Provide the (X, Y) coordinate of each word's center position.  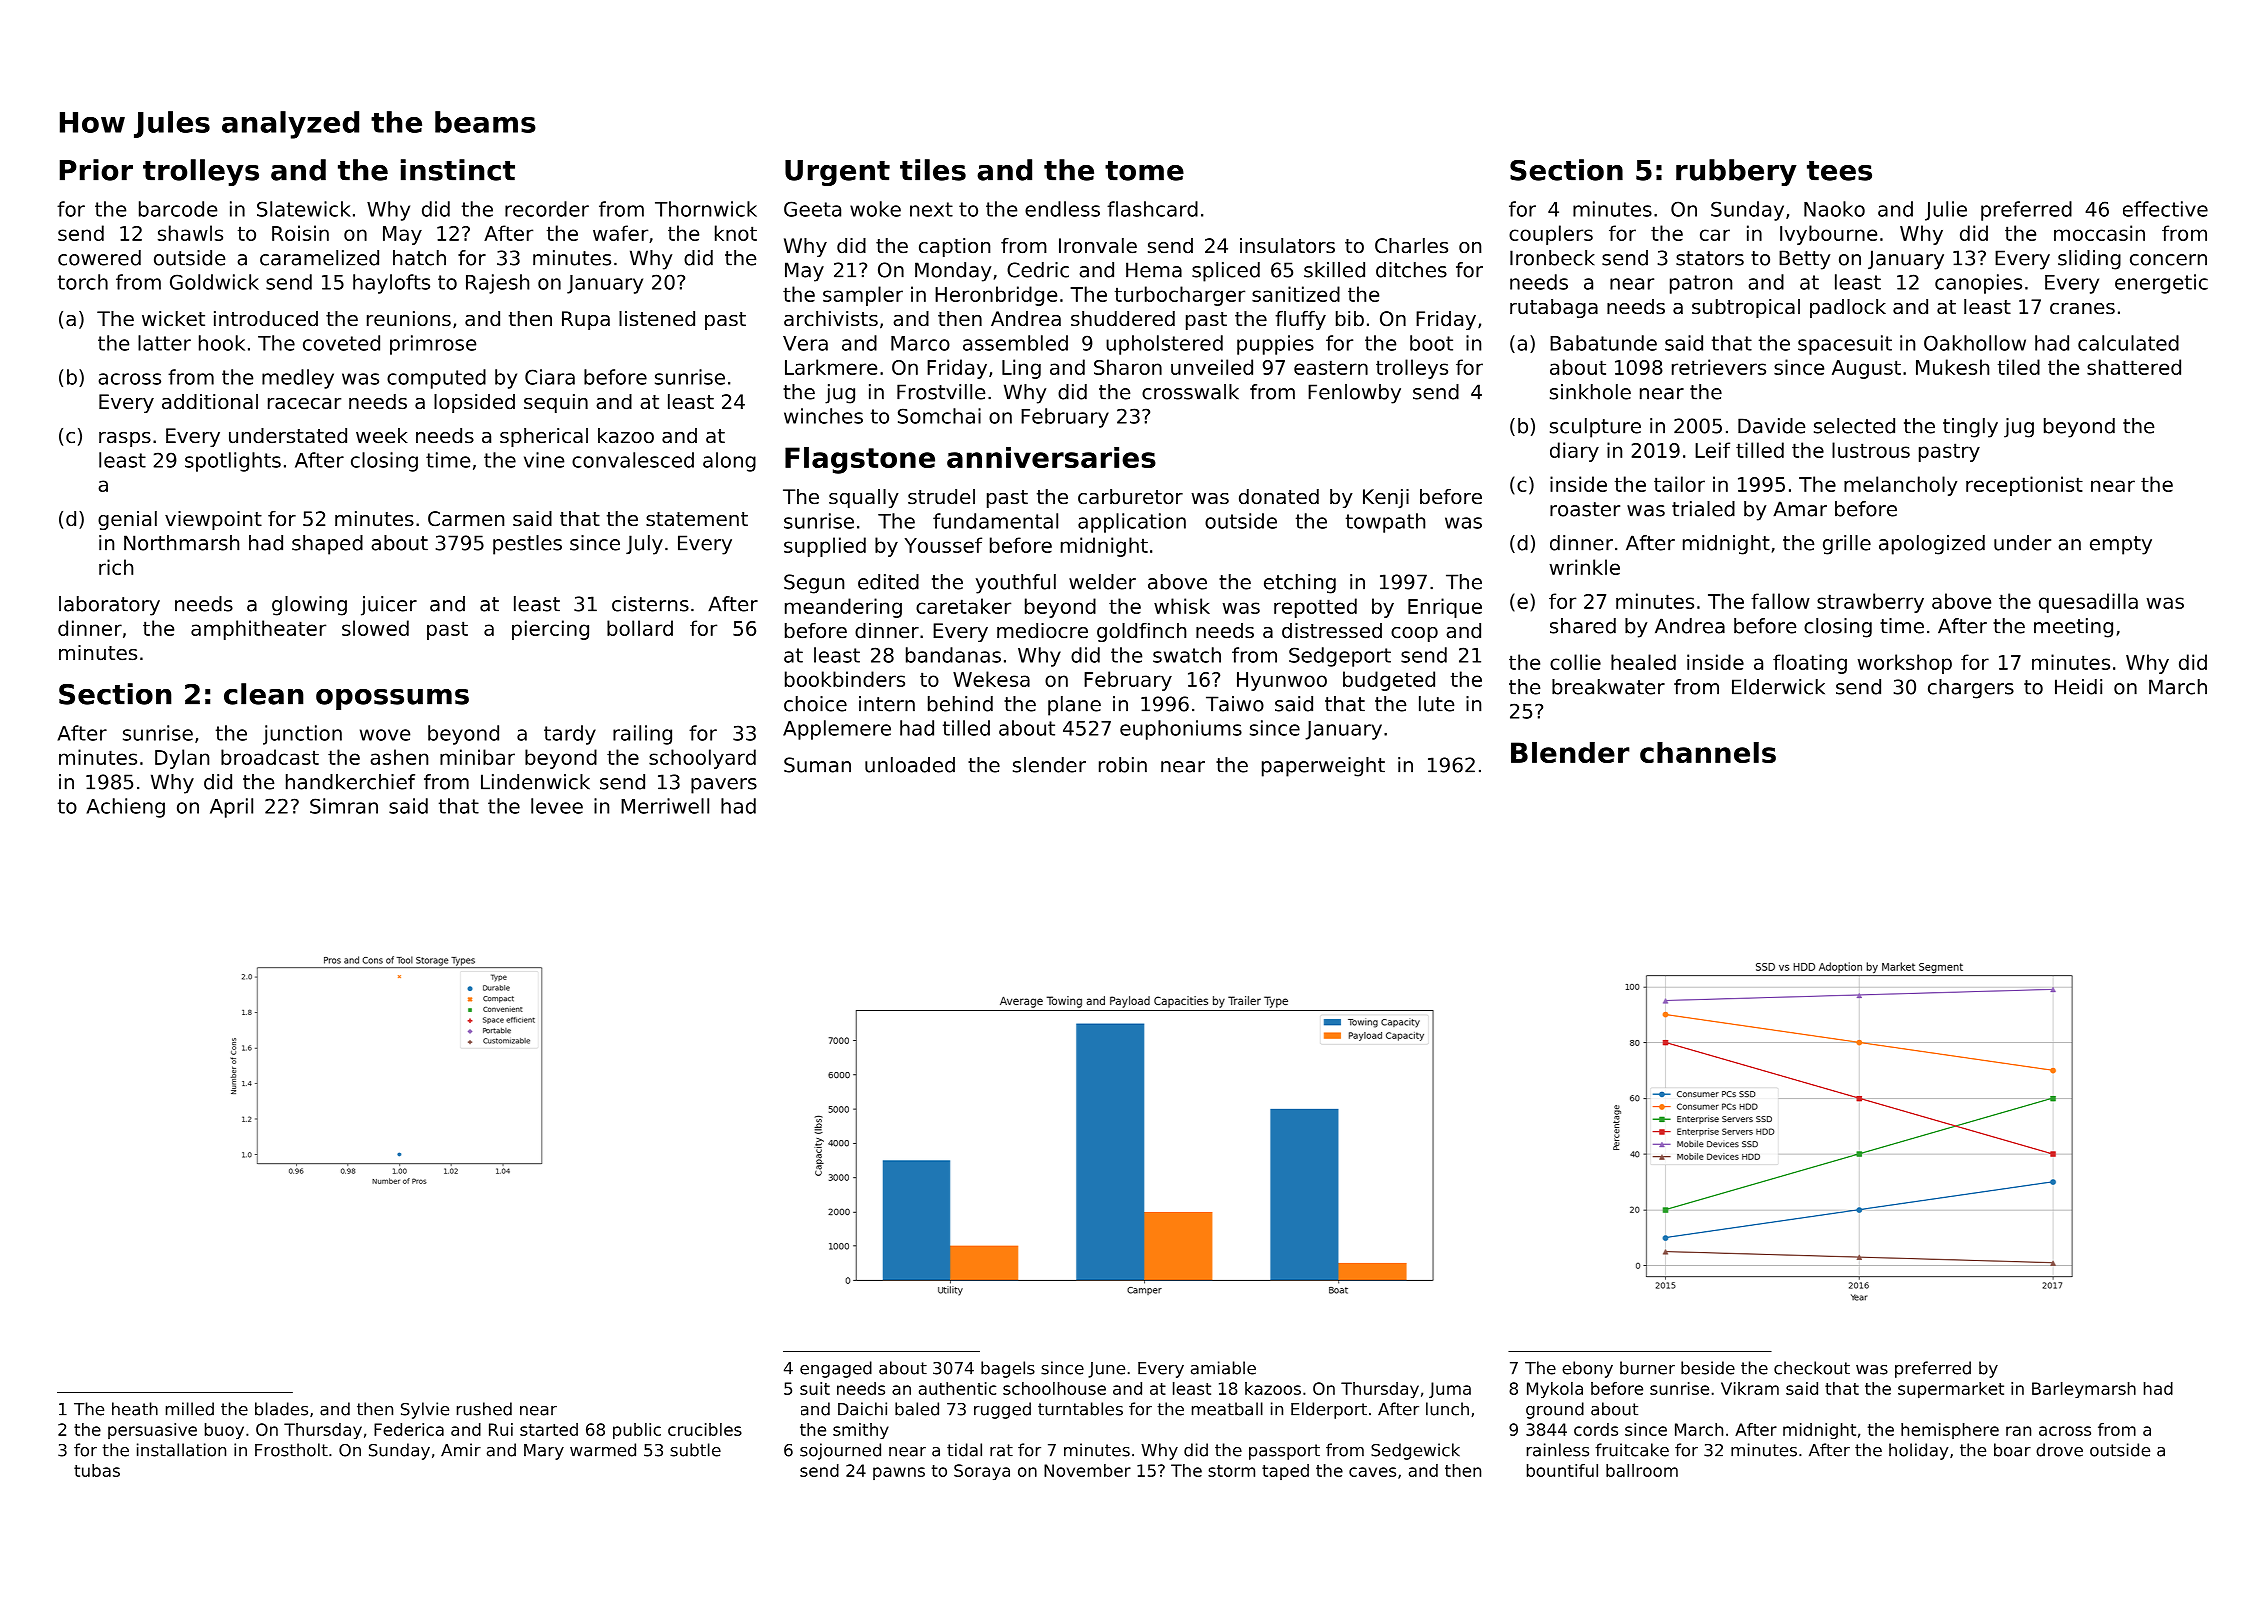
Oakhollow (1975, 343)
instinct (458, 170)
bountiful (1562, 1470)
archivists (831, 318)
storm (1231, 1471)
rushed (484, 1409)
